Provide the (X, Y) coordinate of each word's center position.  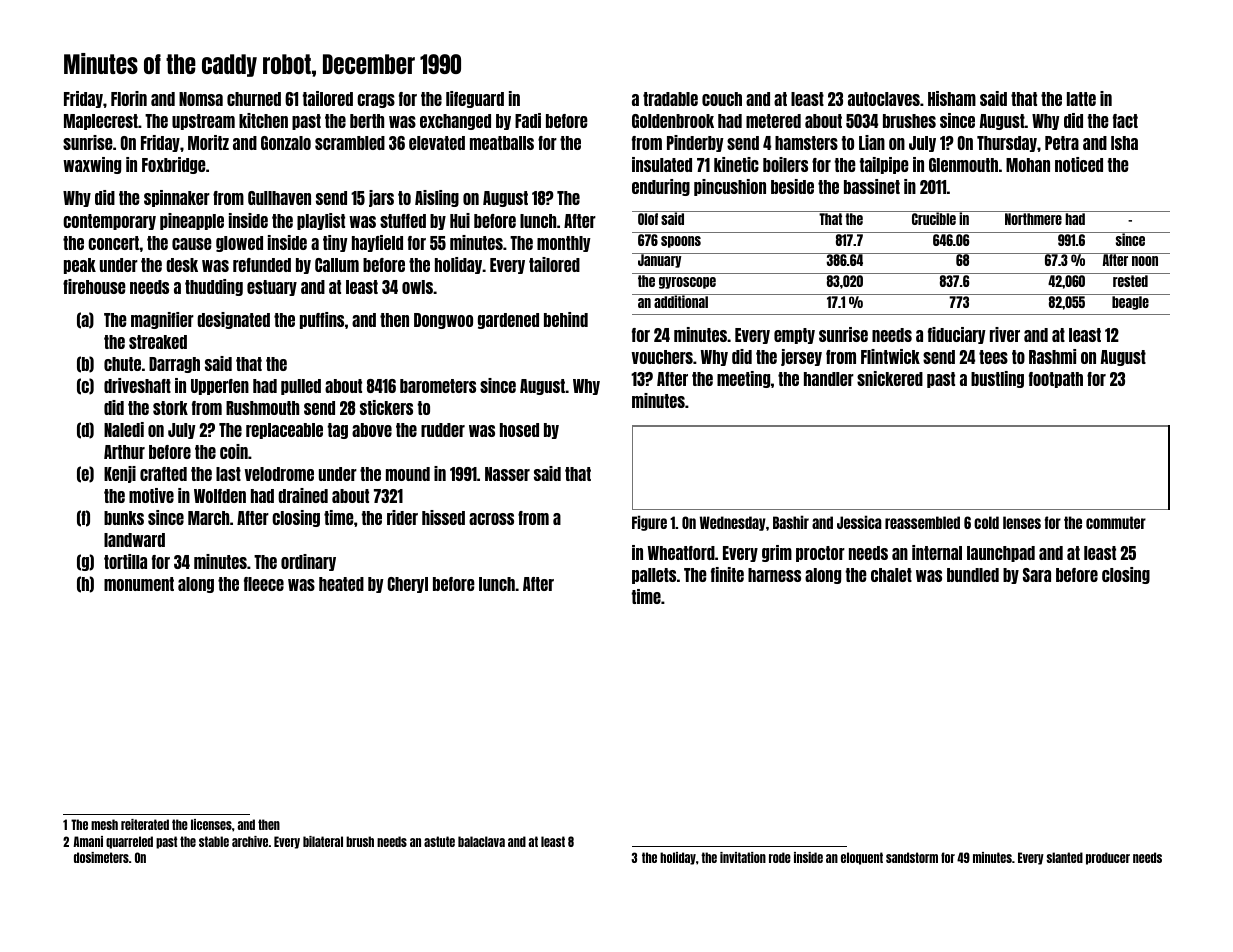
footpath (1056, 380)
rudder (443, 430)
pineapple (192, 221)
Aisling (437, 198)
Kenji (120, 474)
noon (1145, 261)
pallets (654, 576)
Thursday (1007, 144)
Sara (1037, 575)
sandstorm (912, 857)
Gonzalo (286, 143)
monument (139, 584)
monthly (564, 244)
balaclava (481, 841)
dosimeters (101, 857)
